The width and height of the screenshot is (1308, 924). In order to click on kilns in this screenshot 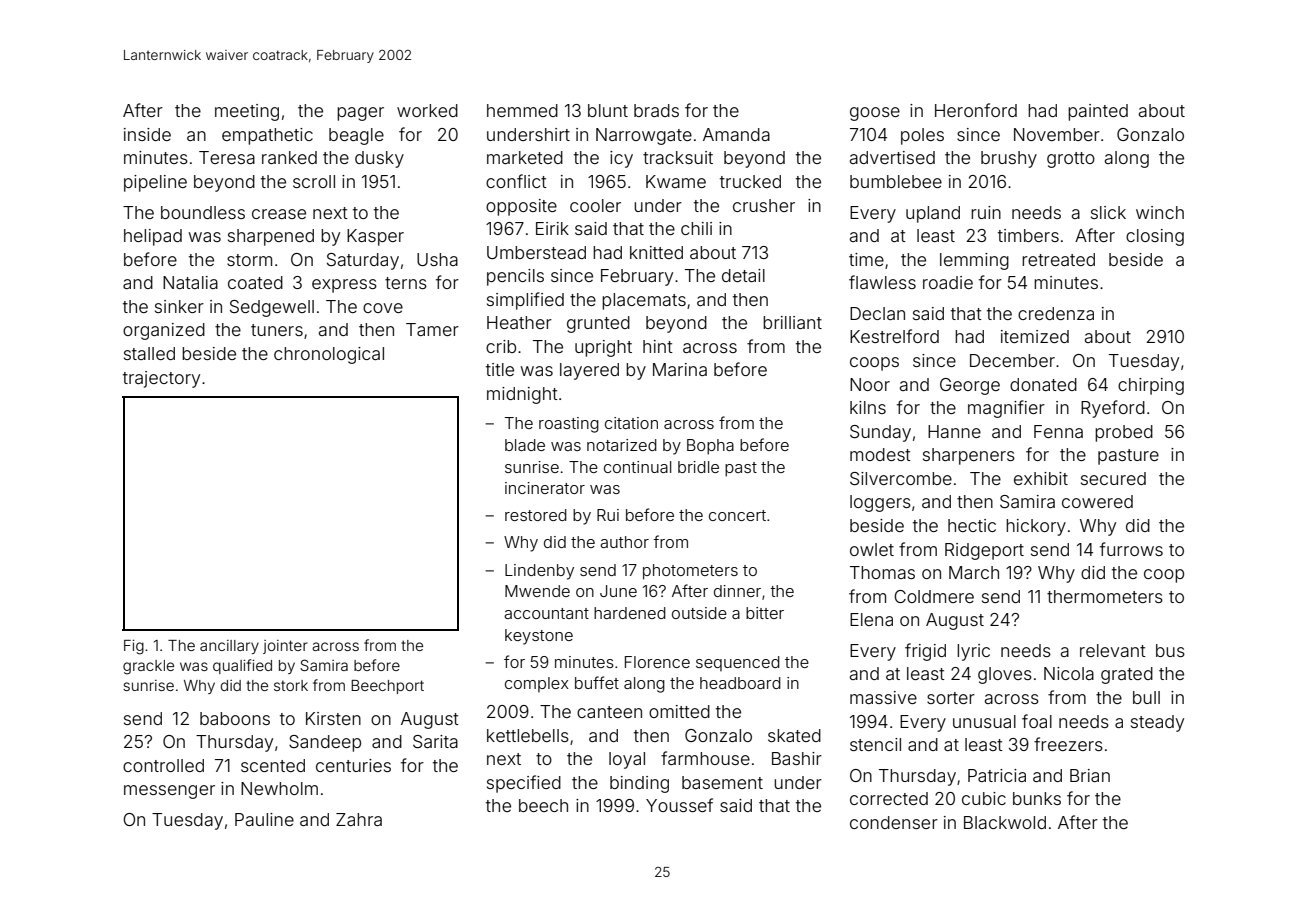, I will do `click(868, 407)`.
